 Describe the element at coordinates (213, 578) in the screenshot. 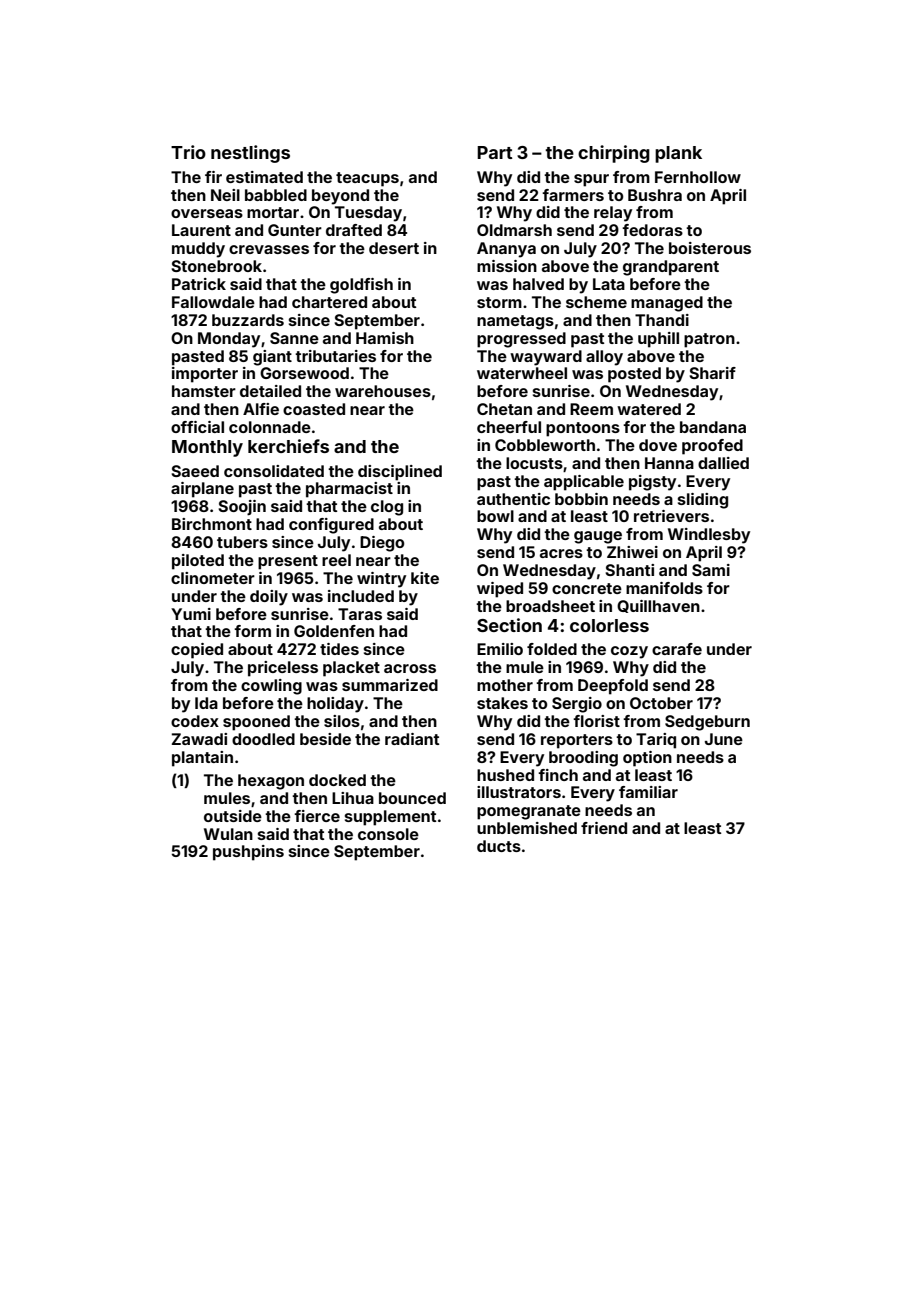

I see `clinometer` at that location.
